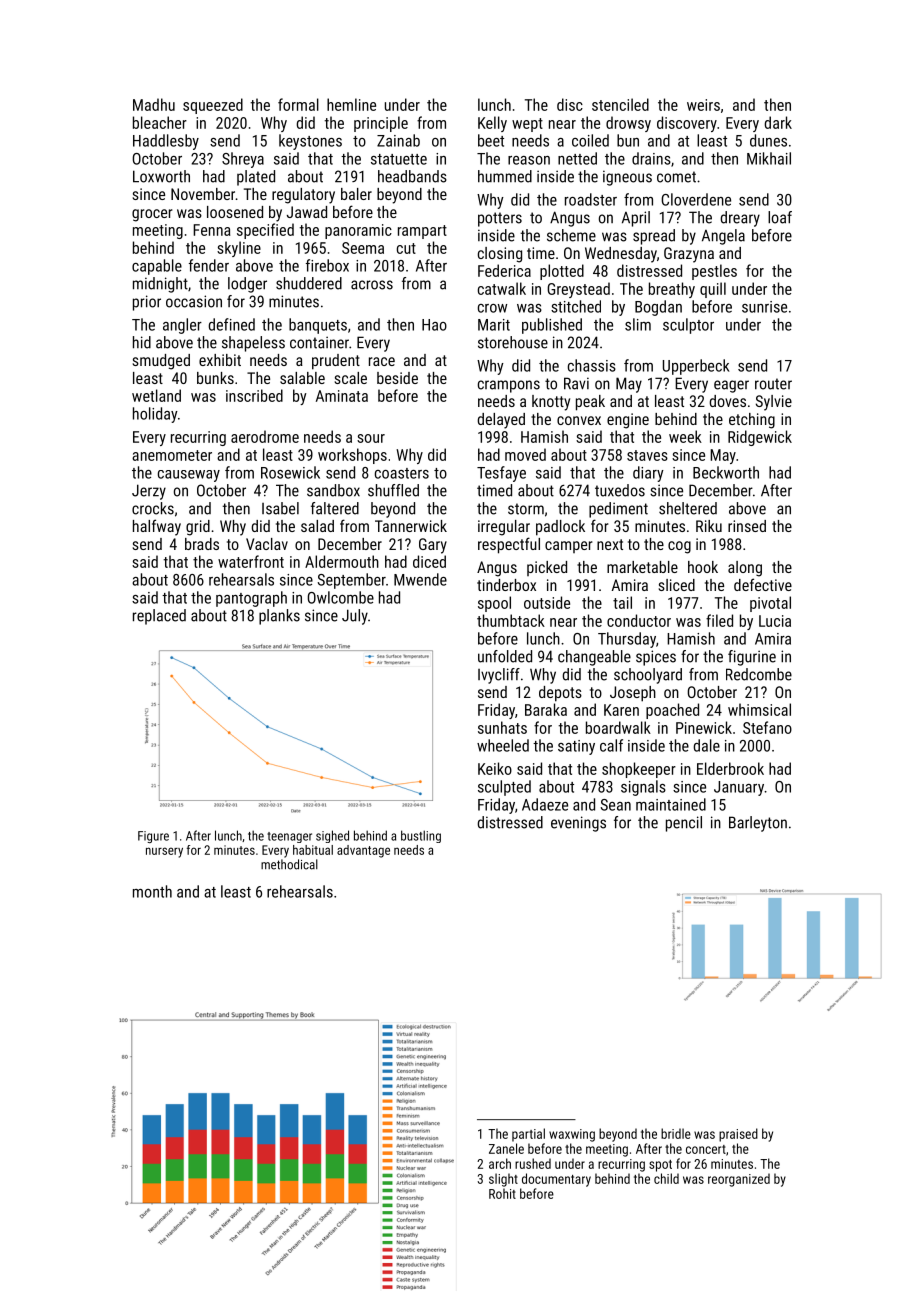  I want to click on weirs, so click(703, 105).
